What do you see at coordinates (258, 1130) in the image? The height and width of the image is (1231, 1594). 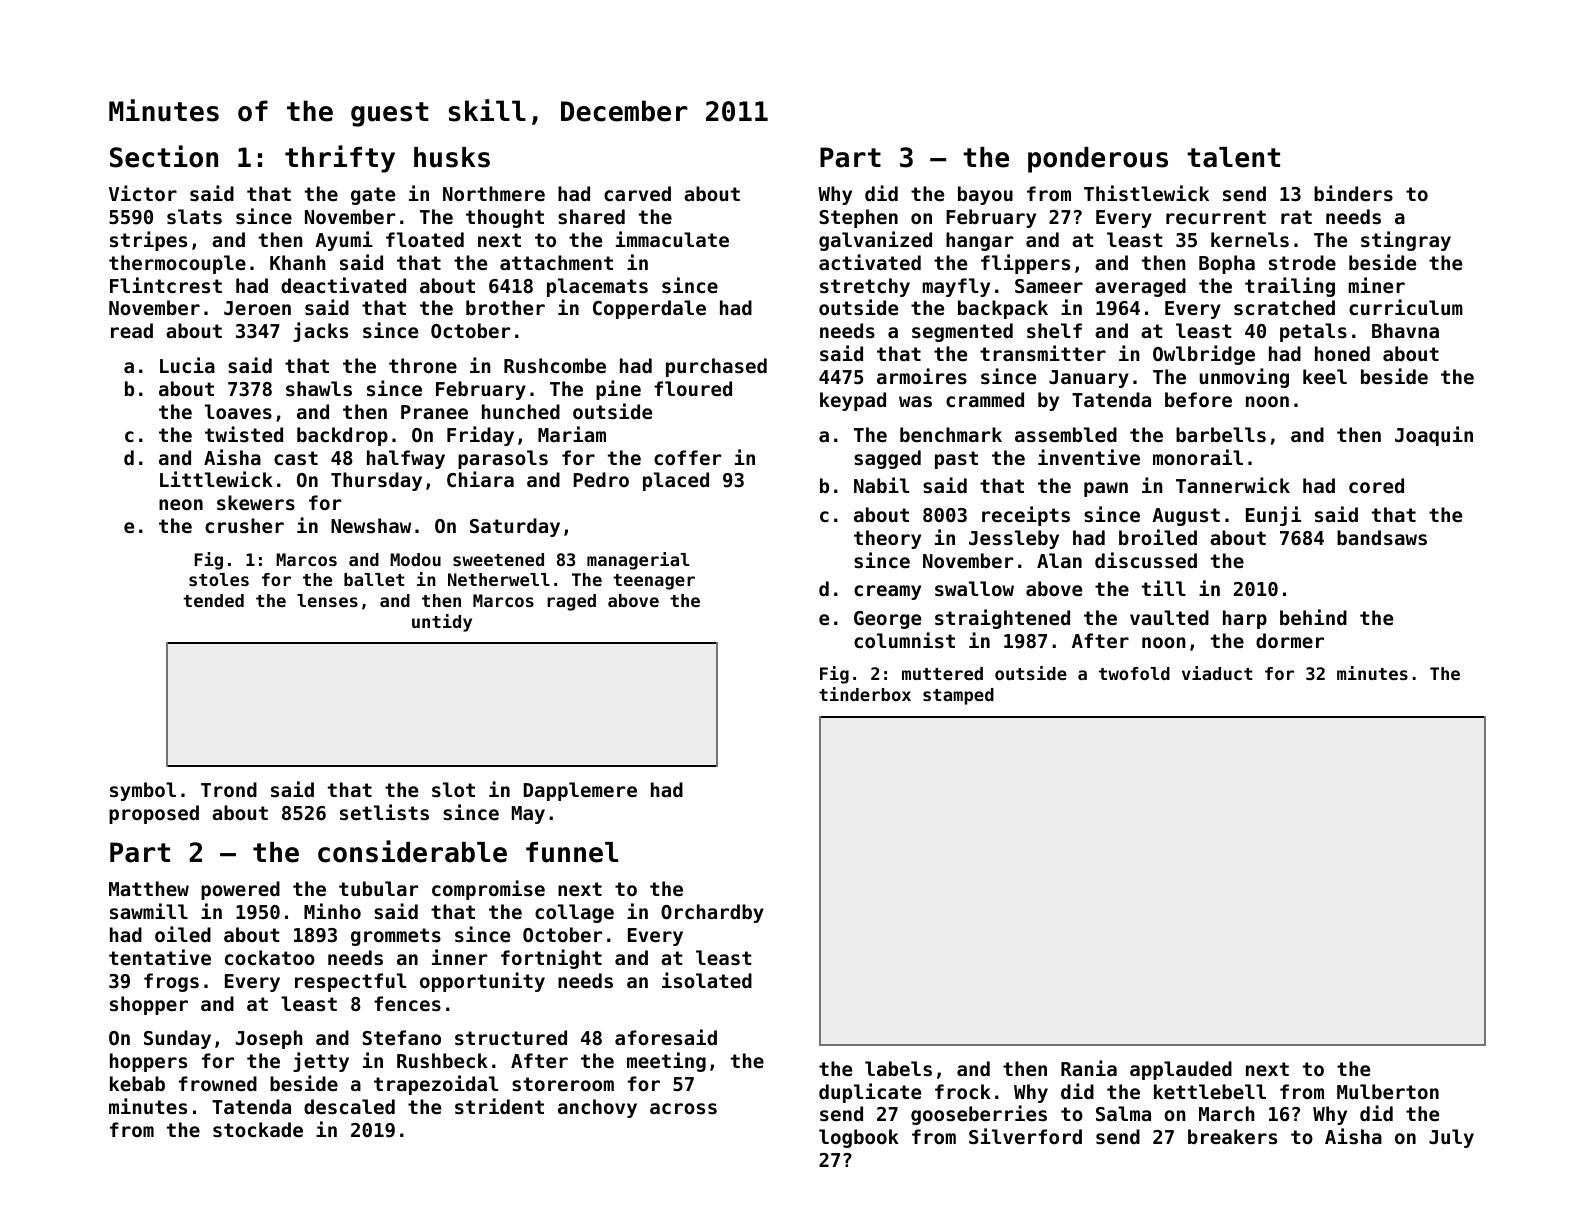 I see `stockade` at bounding box center [258, 1130].
